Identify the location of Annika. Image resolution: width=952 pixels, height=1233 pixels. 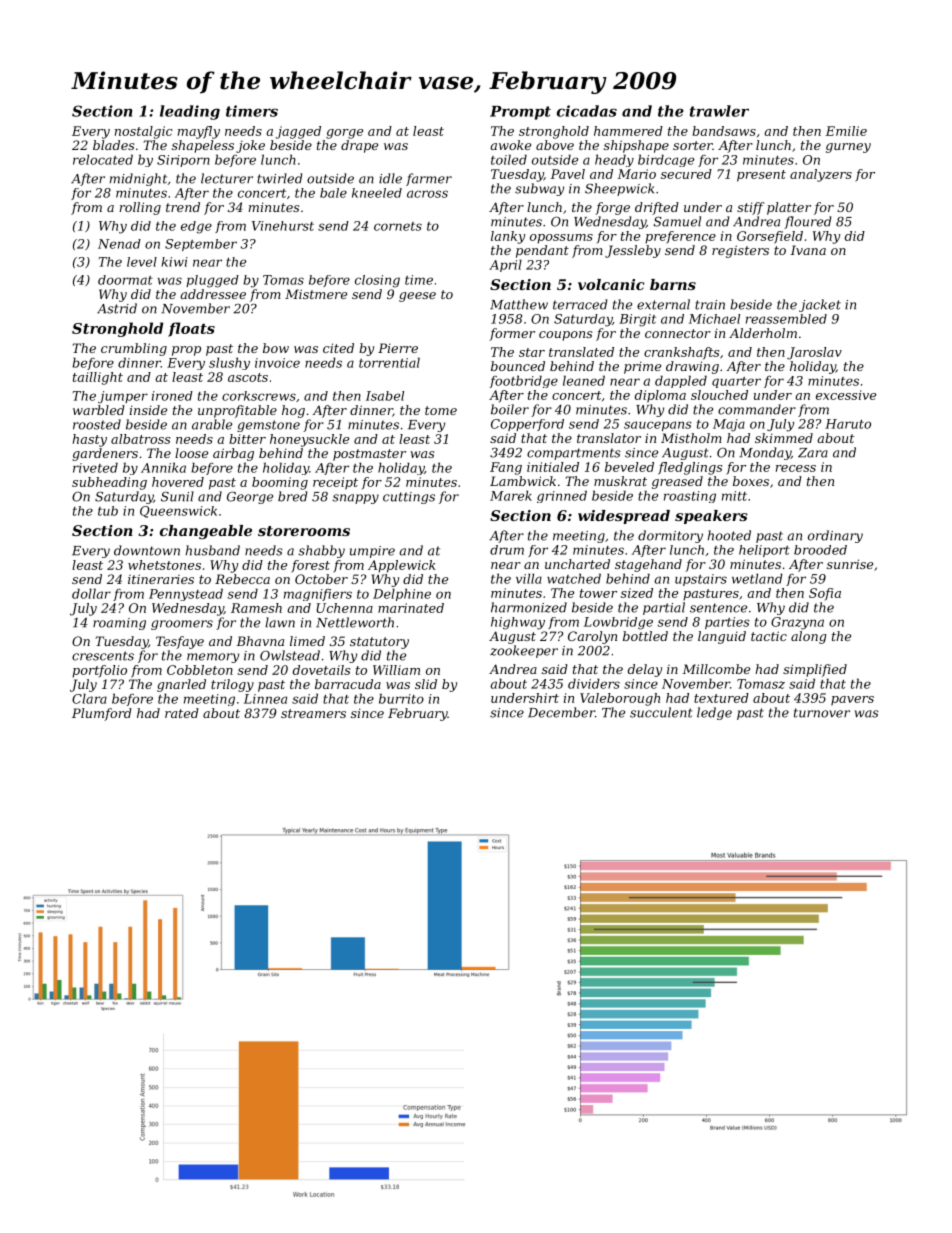
(163, 467).
